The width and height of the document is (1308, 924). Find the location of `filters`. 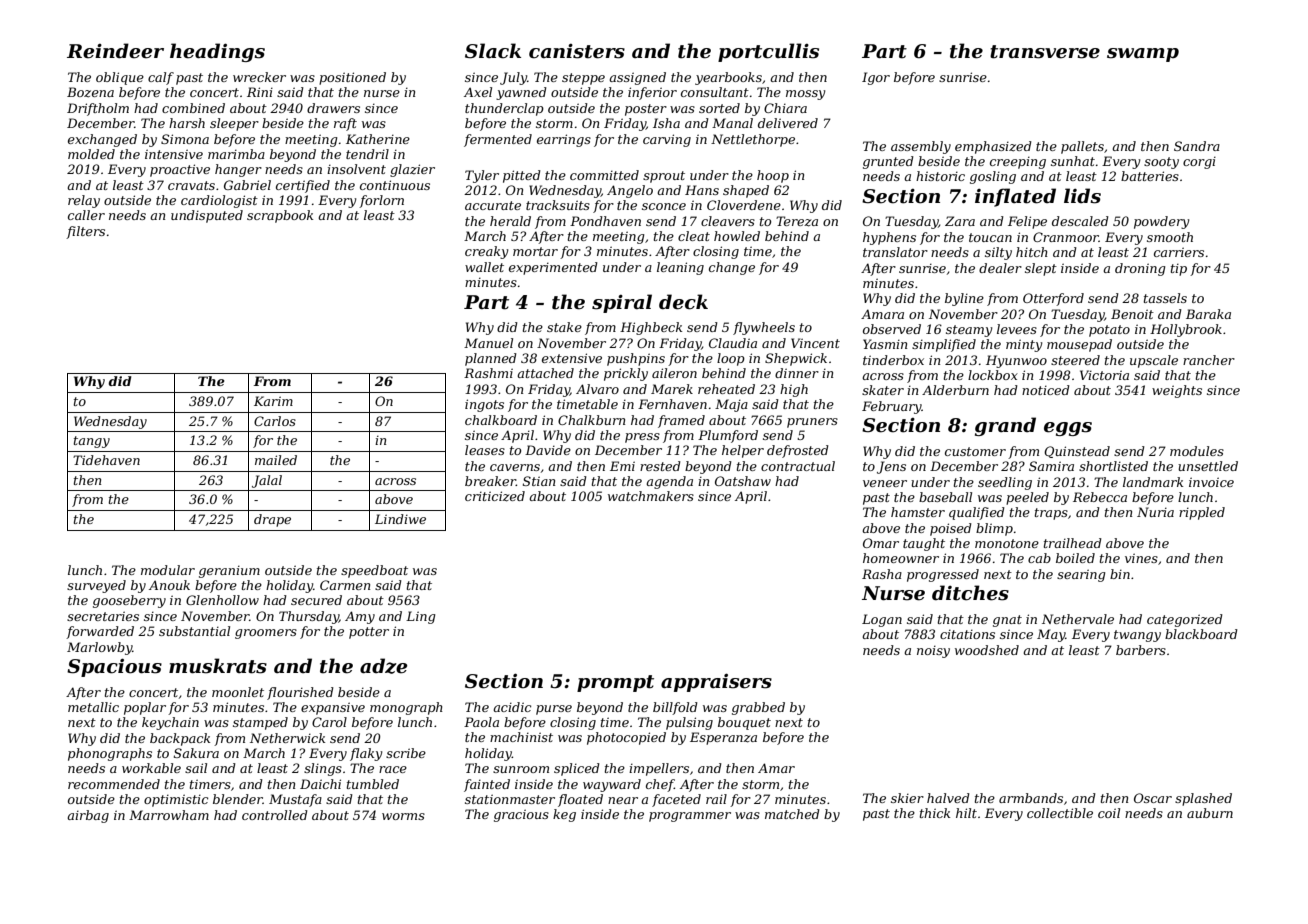

filters is located at coordinates (85, 232).
